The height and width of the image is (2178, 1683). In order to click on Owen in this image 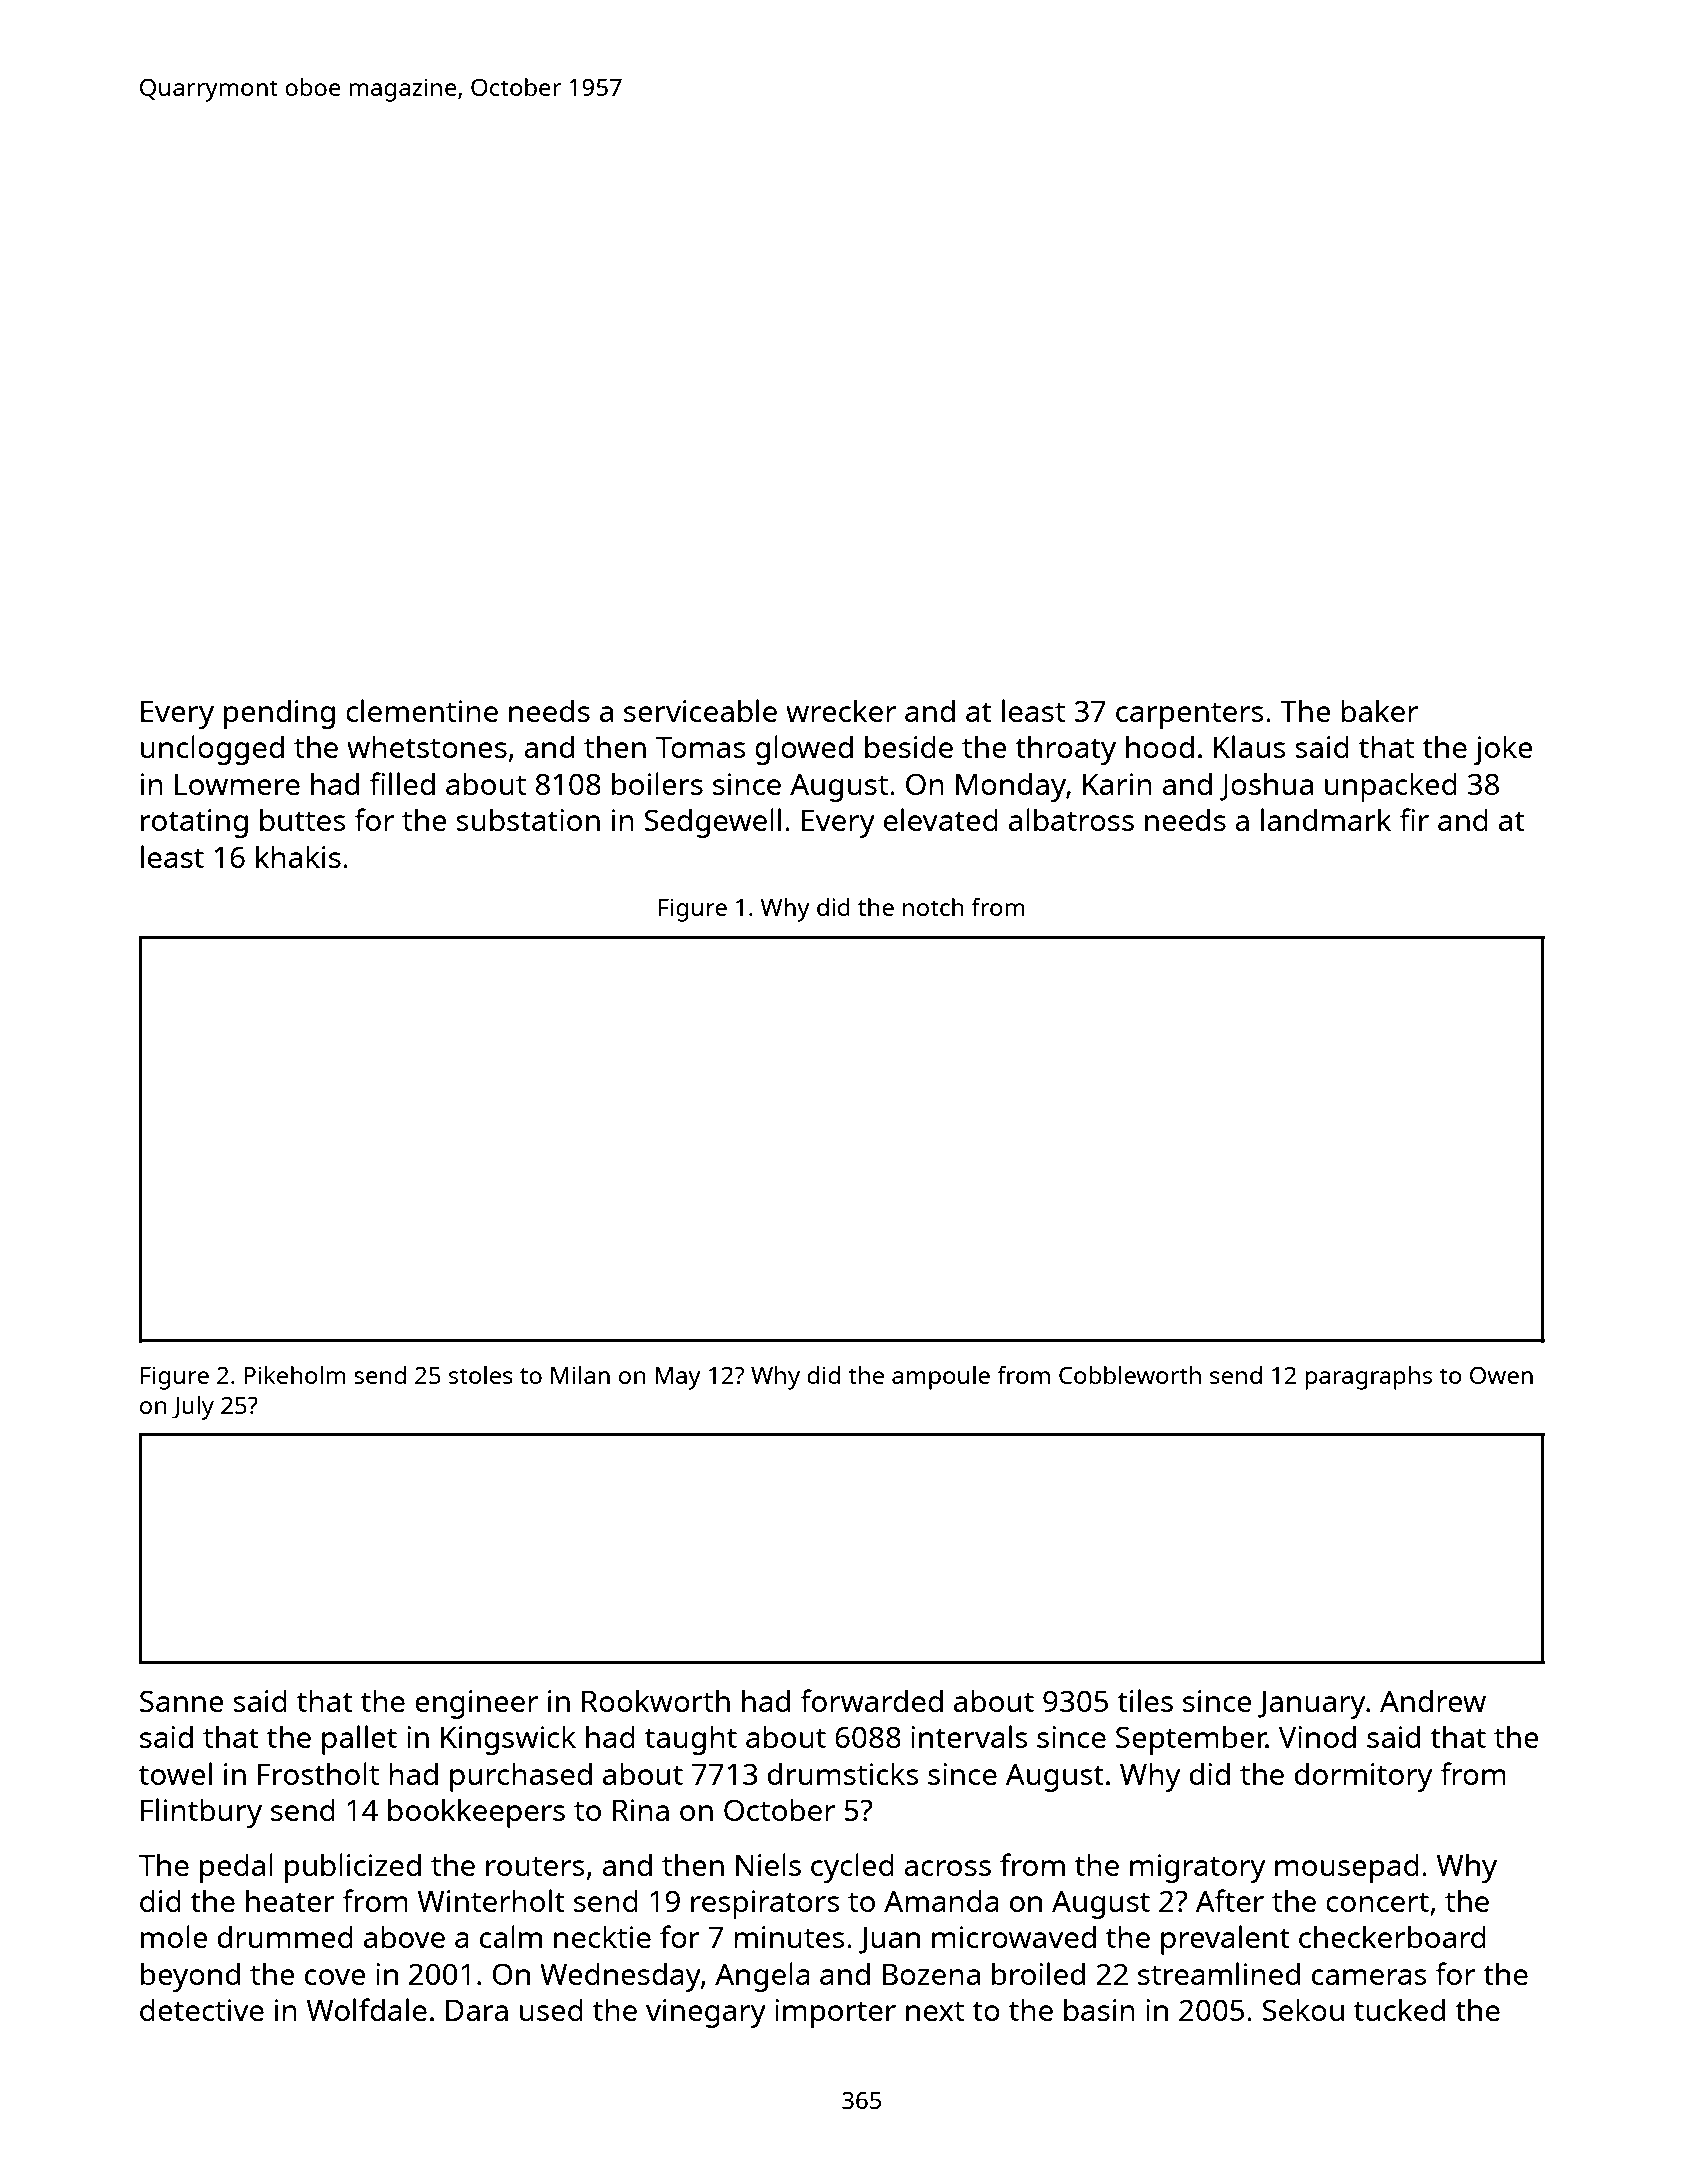, I will do `click(1501, 1375)`.
